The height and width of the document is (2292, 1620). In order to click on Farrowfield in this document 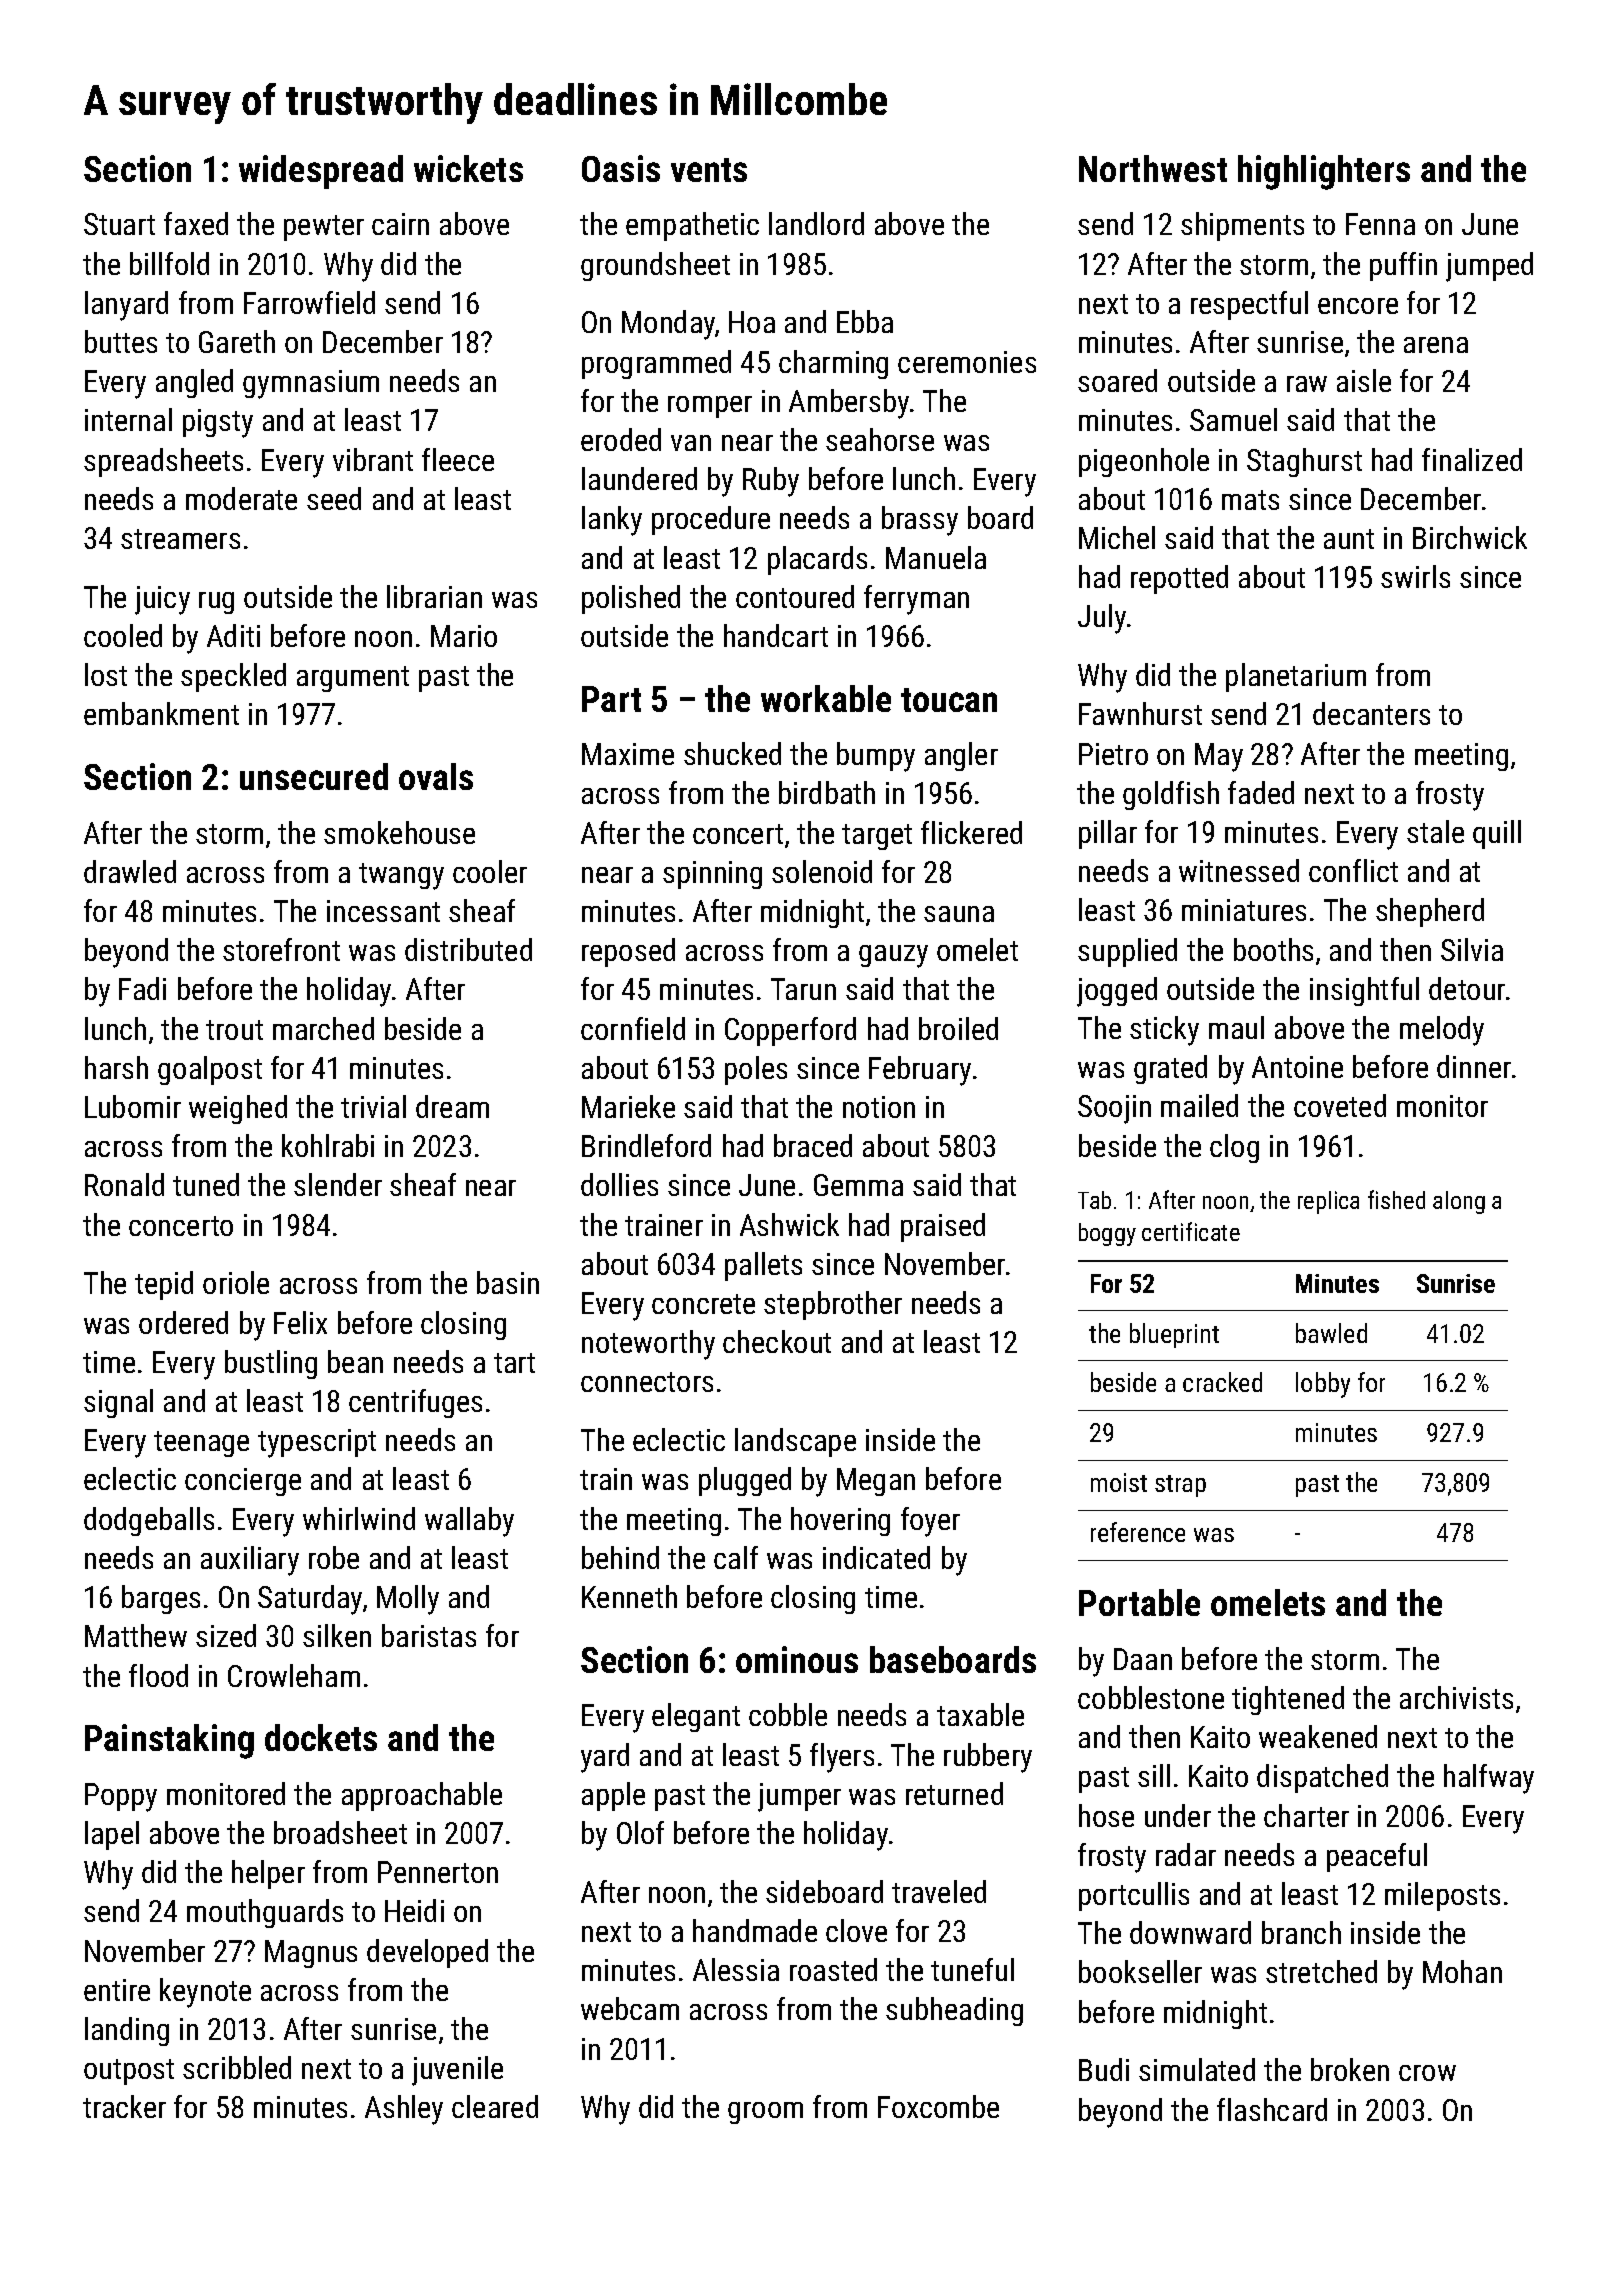, I will do `click(309, 302)`.
